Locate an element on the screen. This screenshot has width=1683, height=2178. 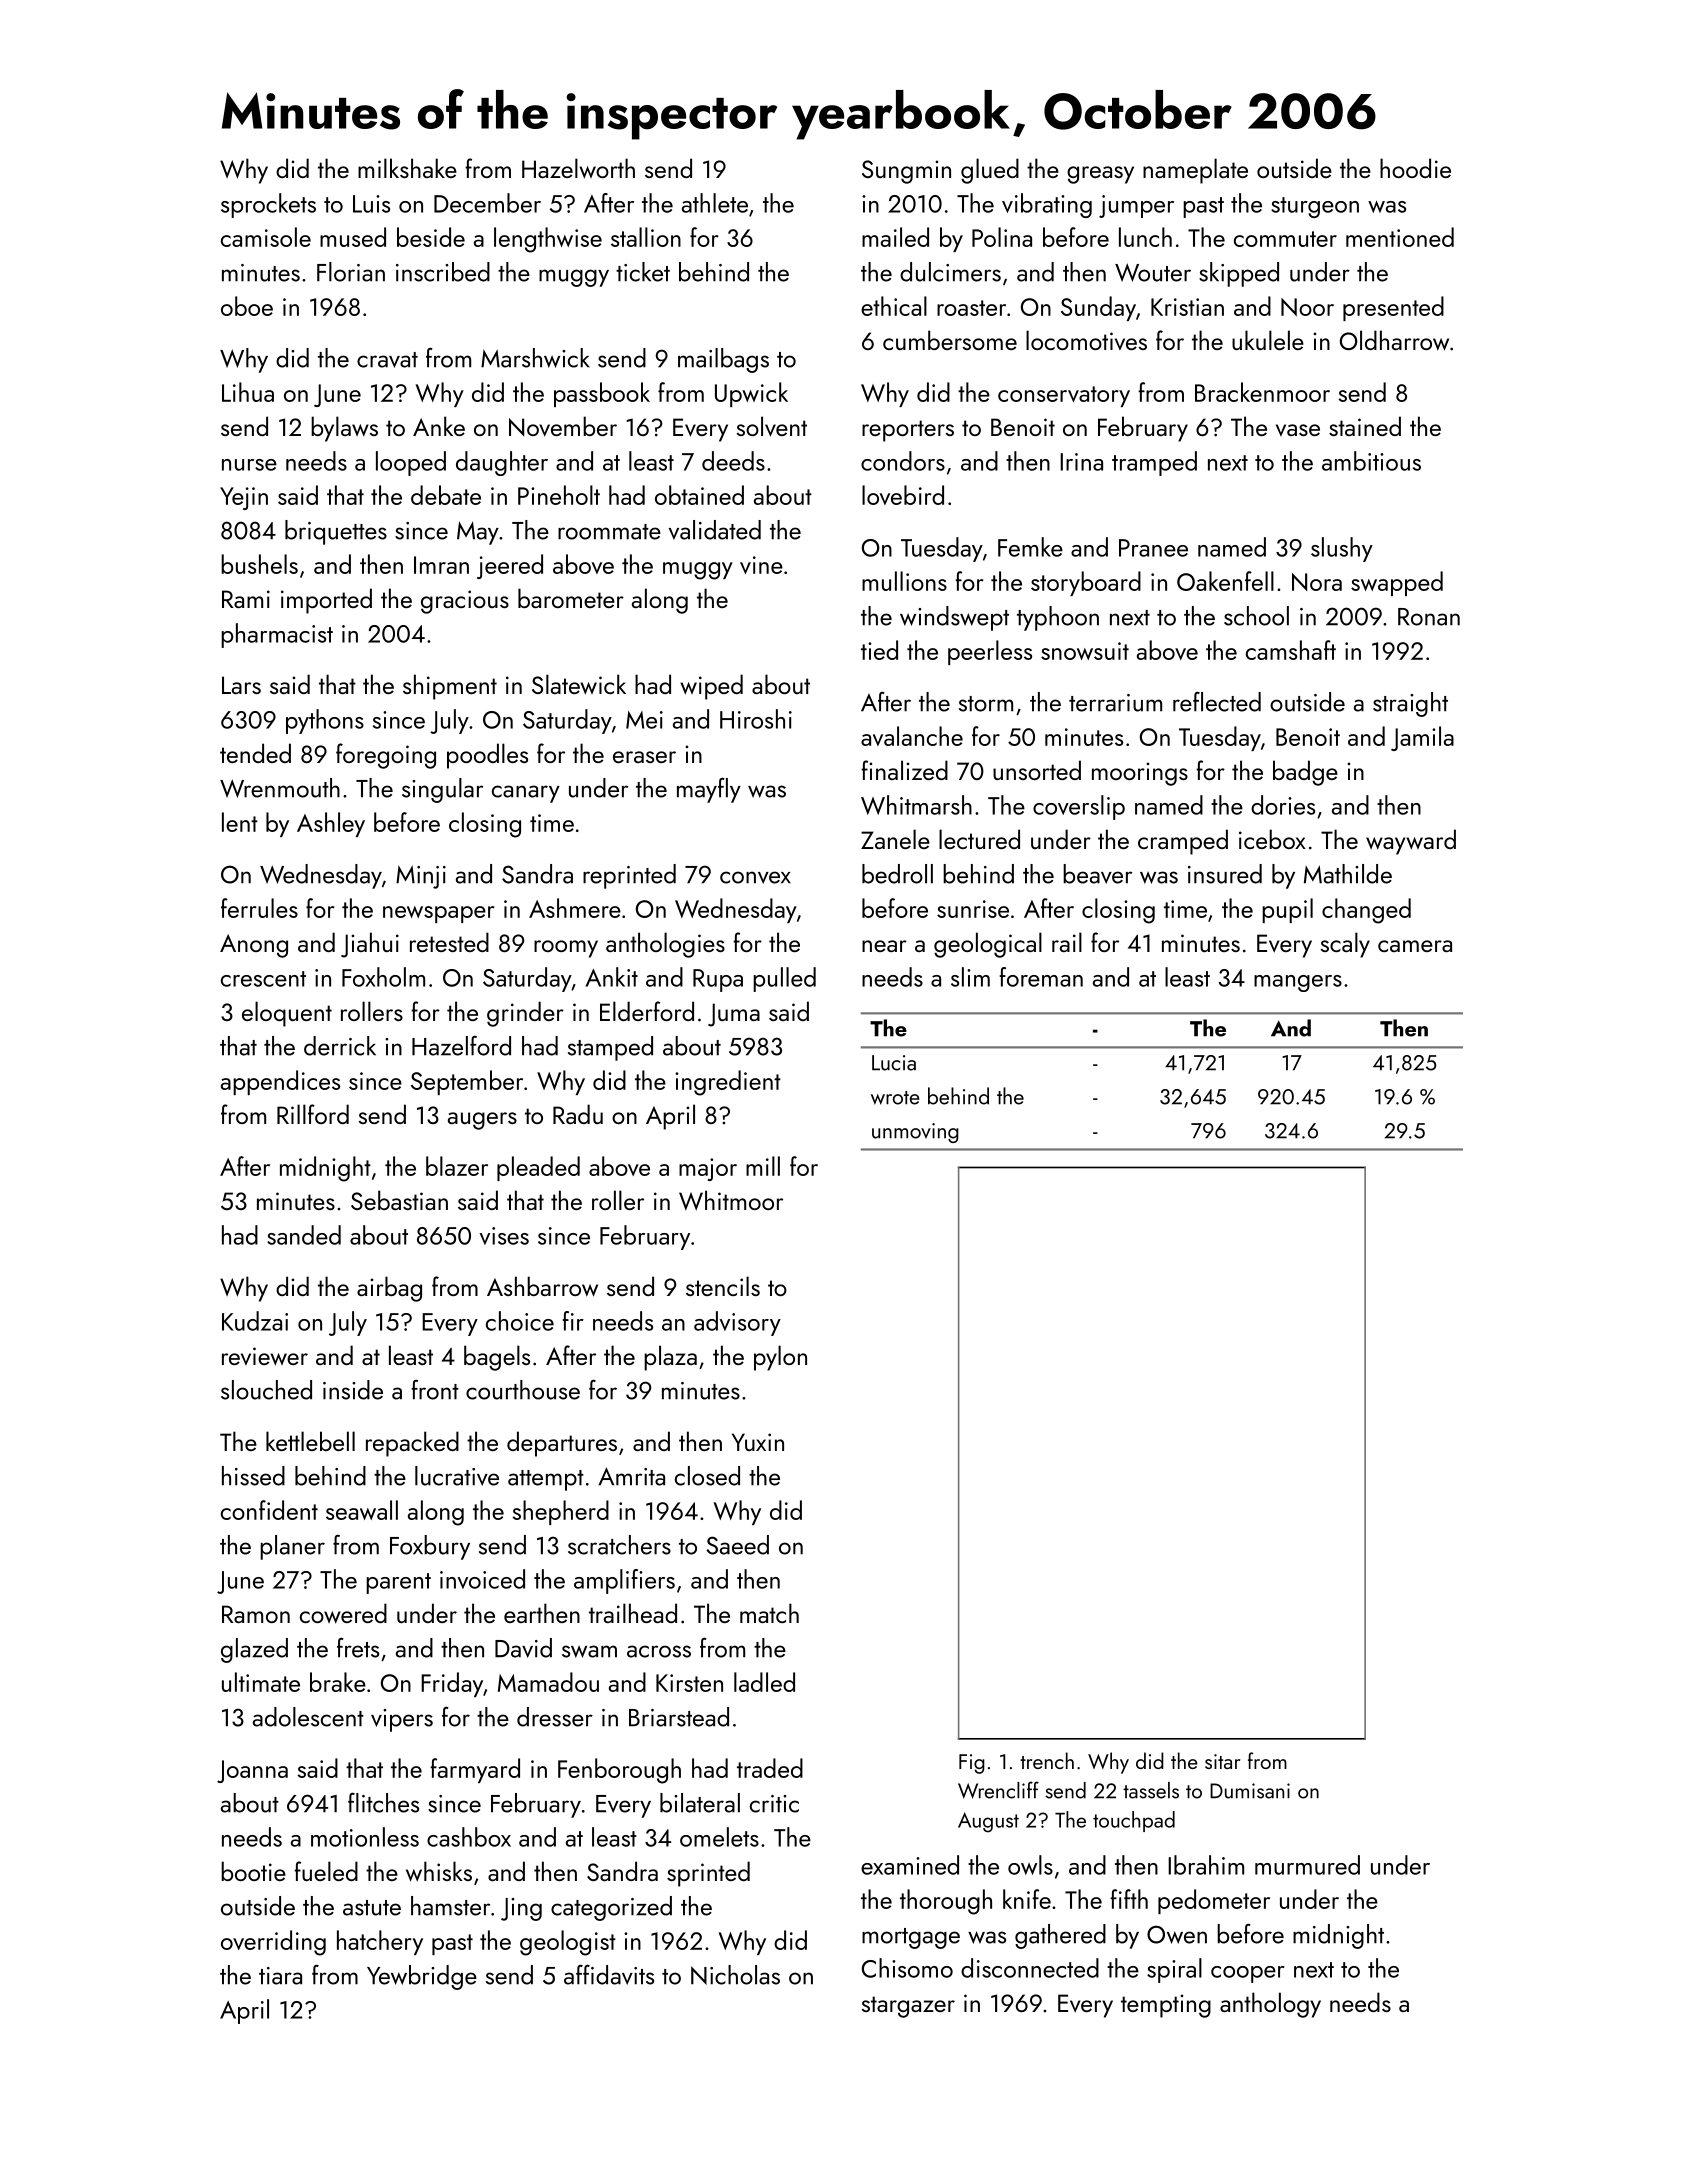
anthology is located at coordinates (1270, 2005).
